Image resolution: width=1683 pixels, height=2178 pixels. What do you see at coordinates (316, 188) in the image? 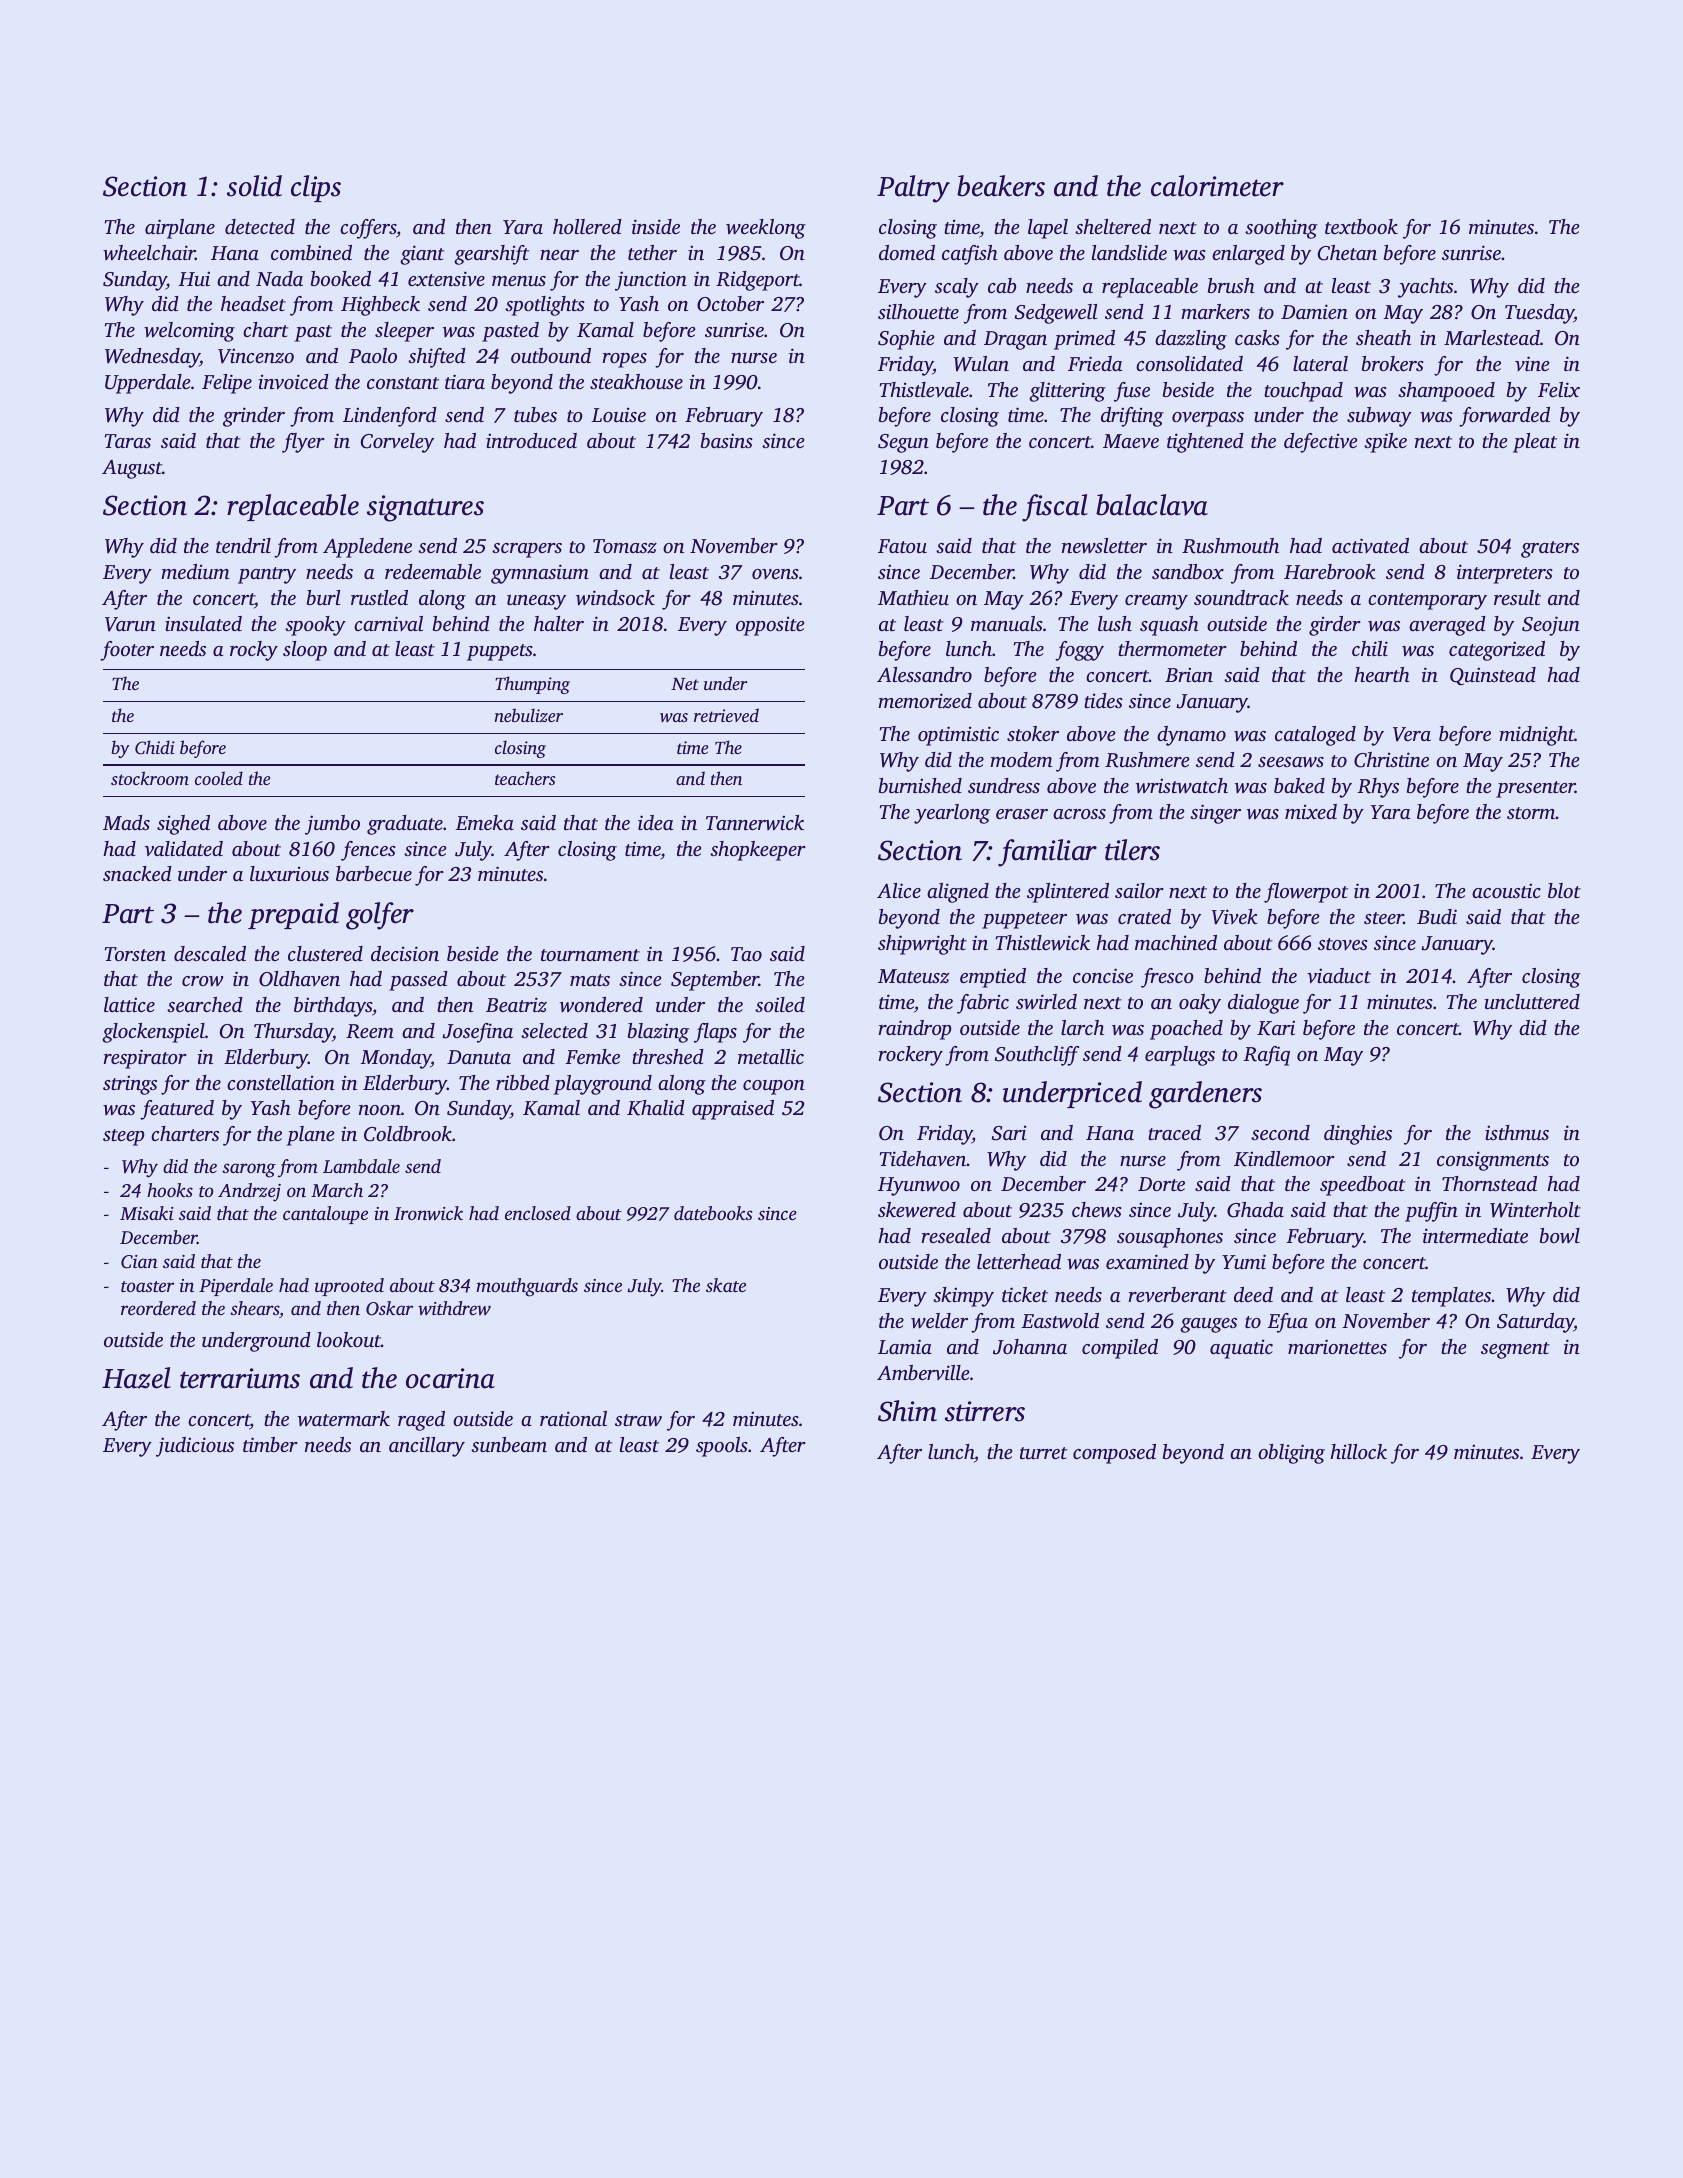
I see `clips` at bounding box center [316, 188].
